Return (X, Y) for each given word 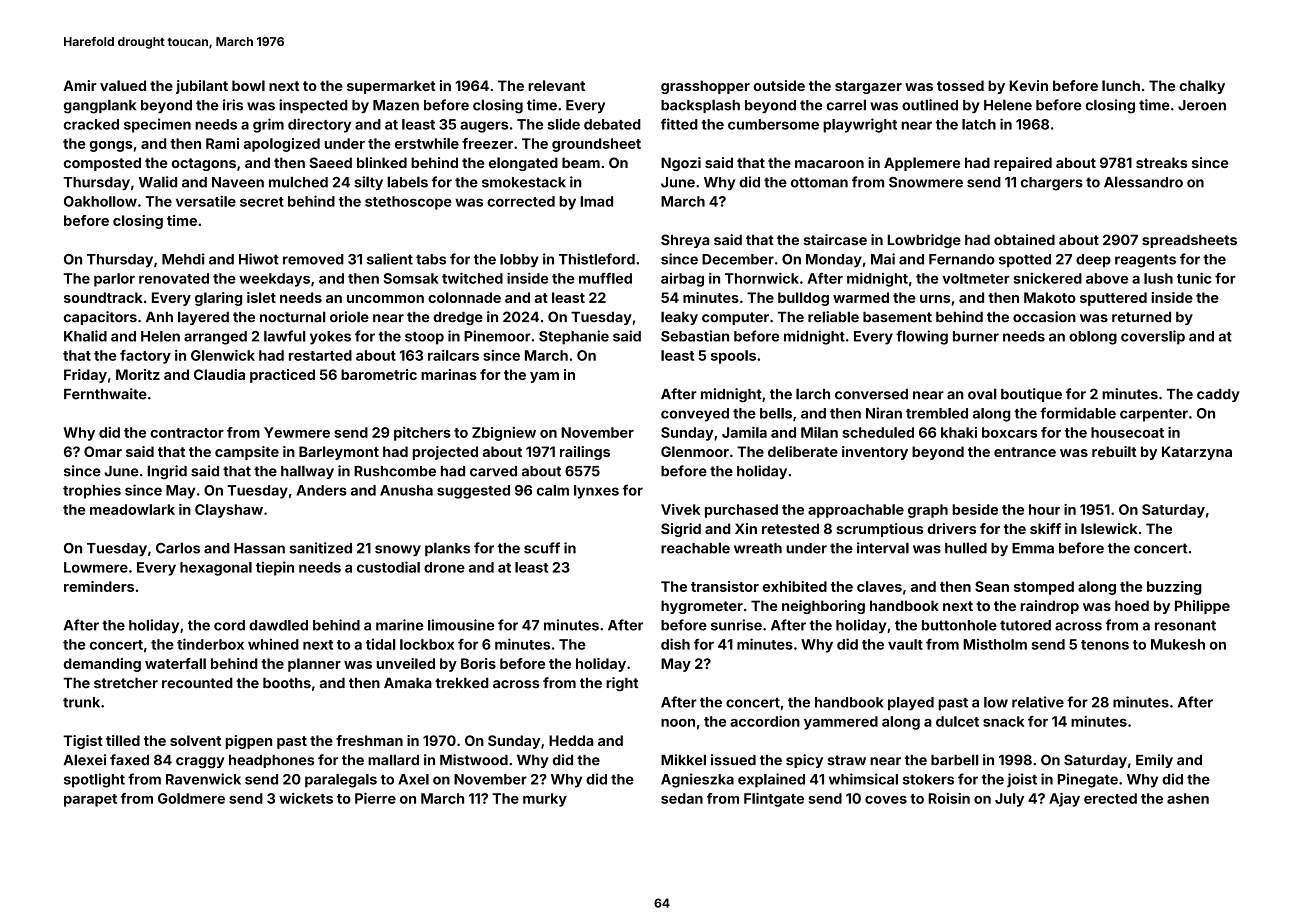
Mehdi (183, 259)
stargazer (868, 87)
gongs (111, 146)
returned (1141, 317)
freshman (369, 740)
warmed (861, 297)
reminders (99, 586)
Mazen (396, 105)
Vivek (680, 509)
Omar (103, 451)
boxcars (1009, 432)
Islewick (1109, 528)
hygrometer (702, 607)
